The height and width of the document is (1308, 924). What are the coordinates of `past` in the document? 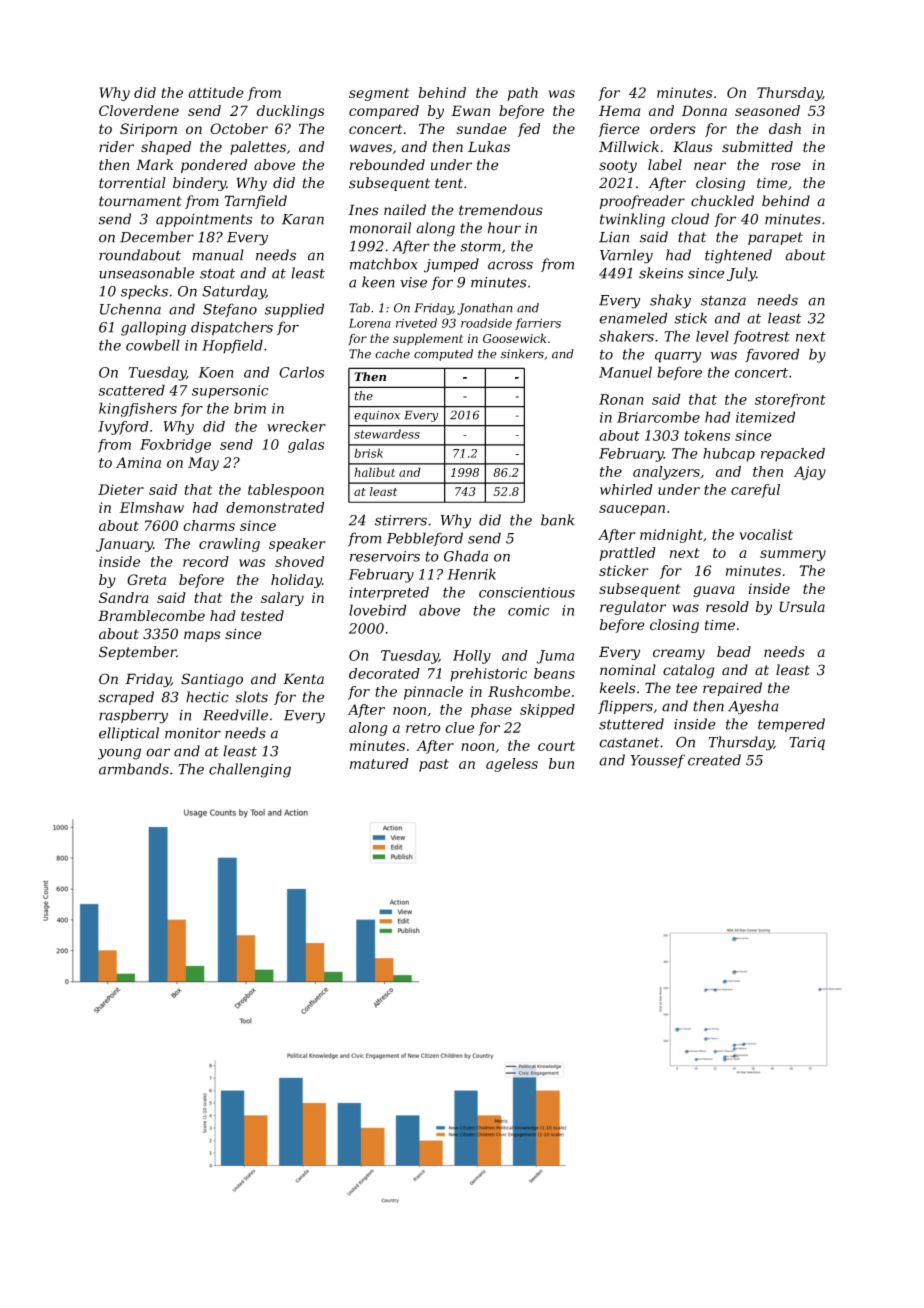 It's located at (434, 765).
